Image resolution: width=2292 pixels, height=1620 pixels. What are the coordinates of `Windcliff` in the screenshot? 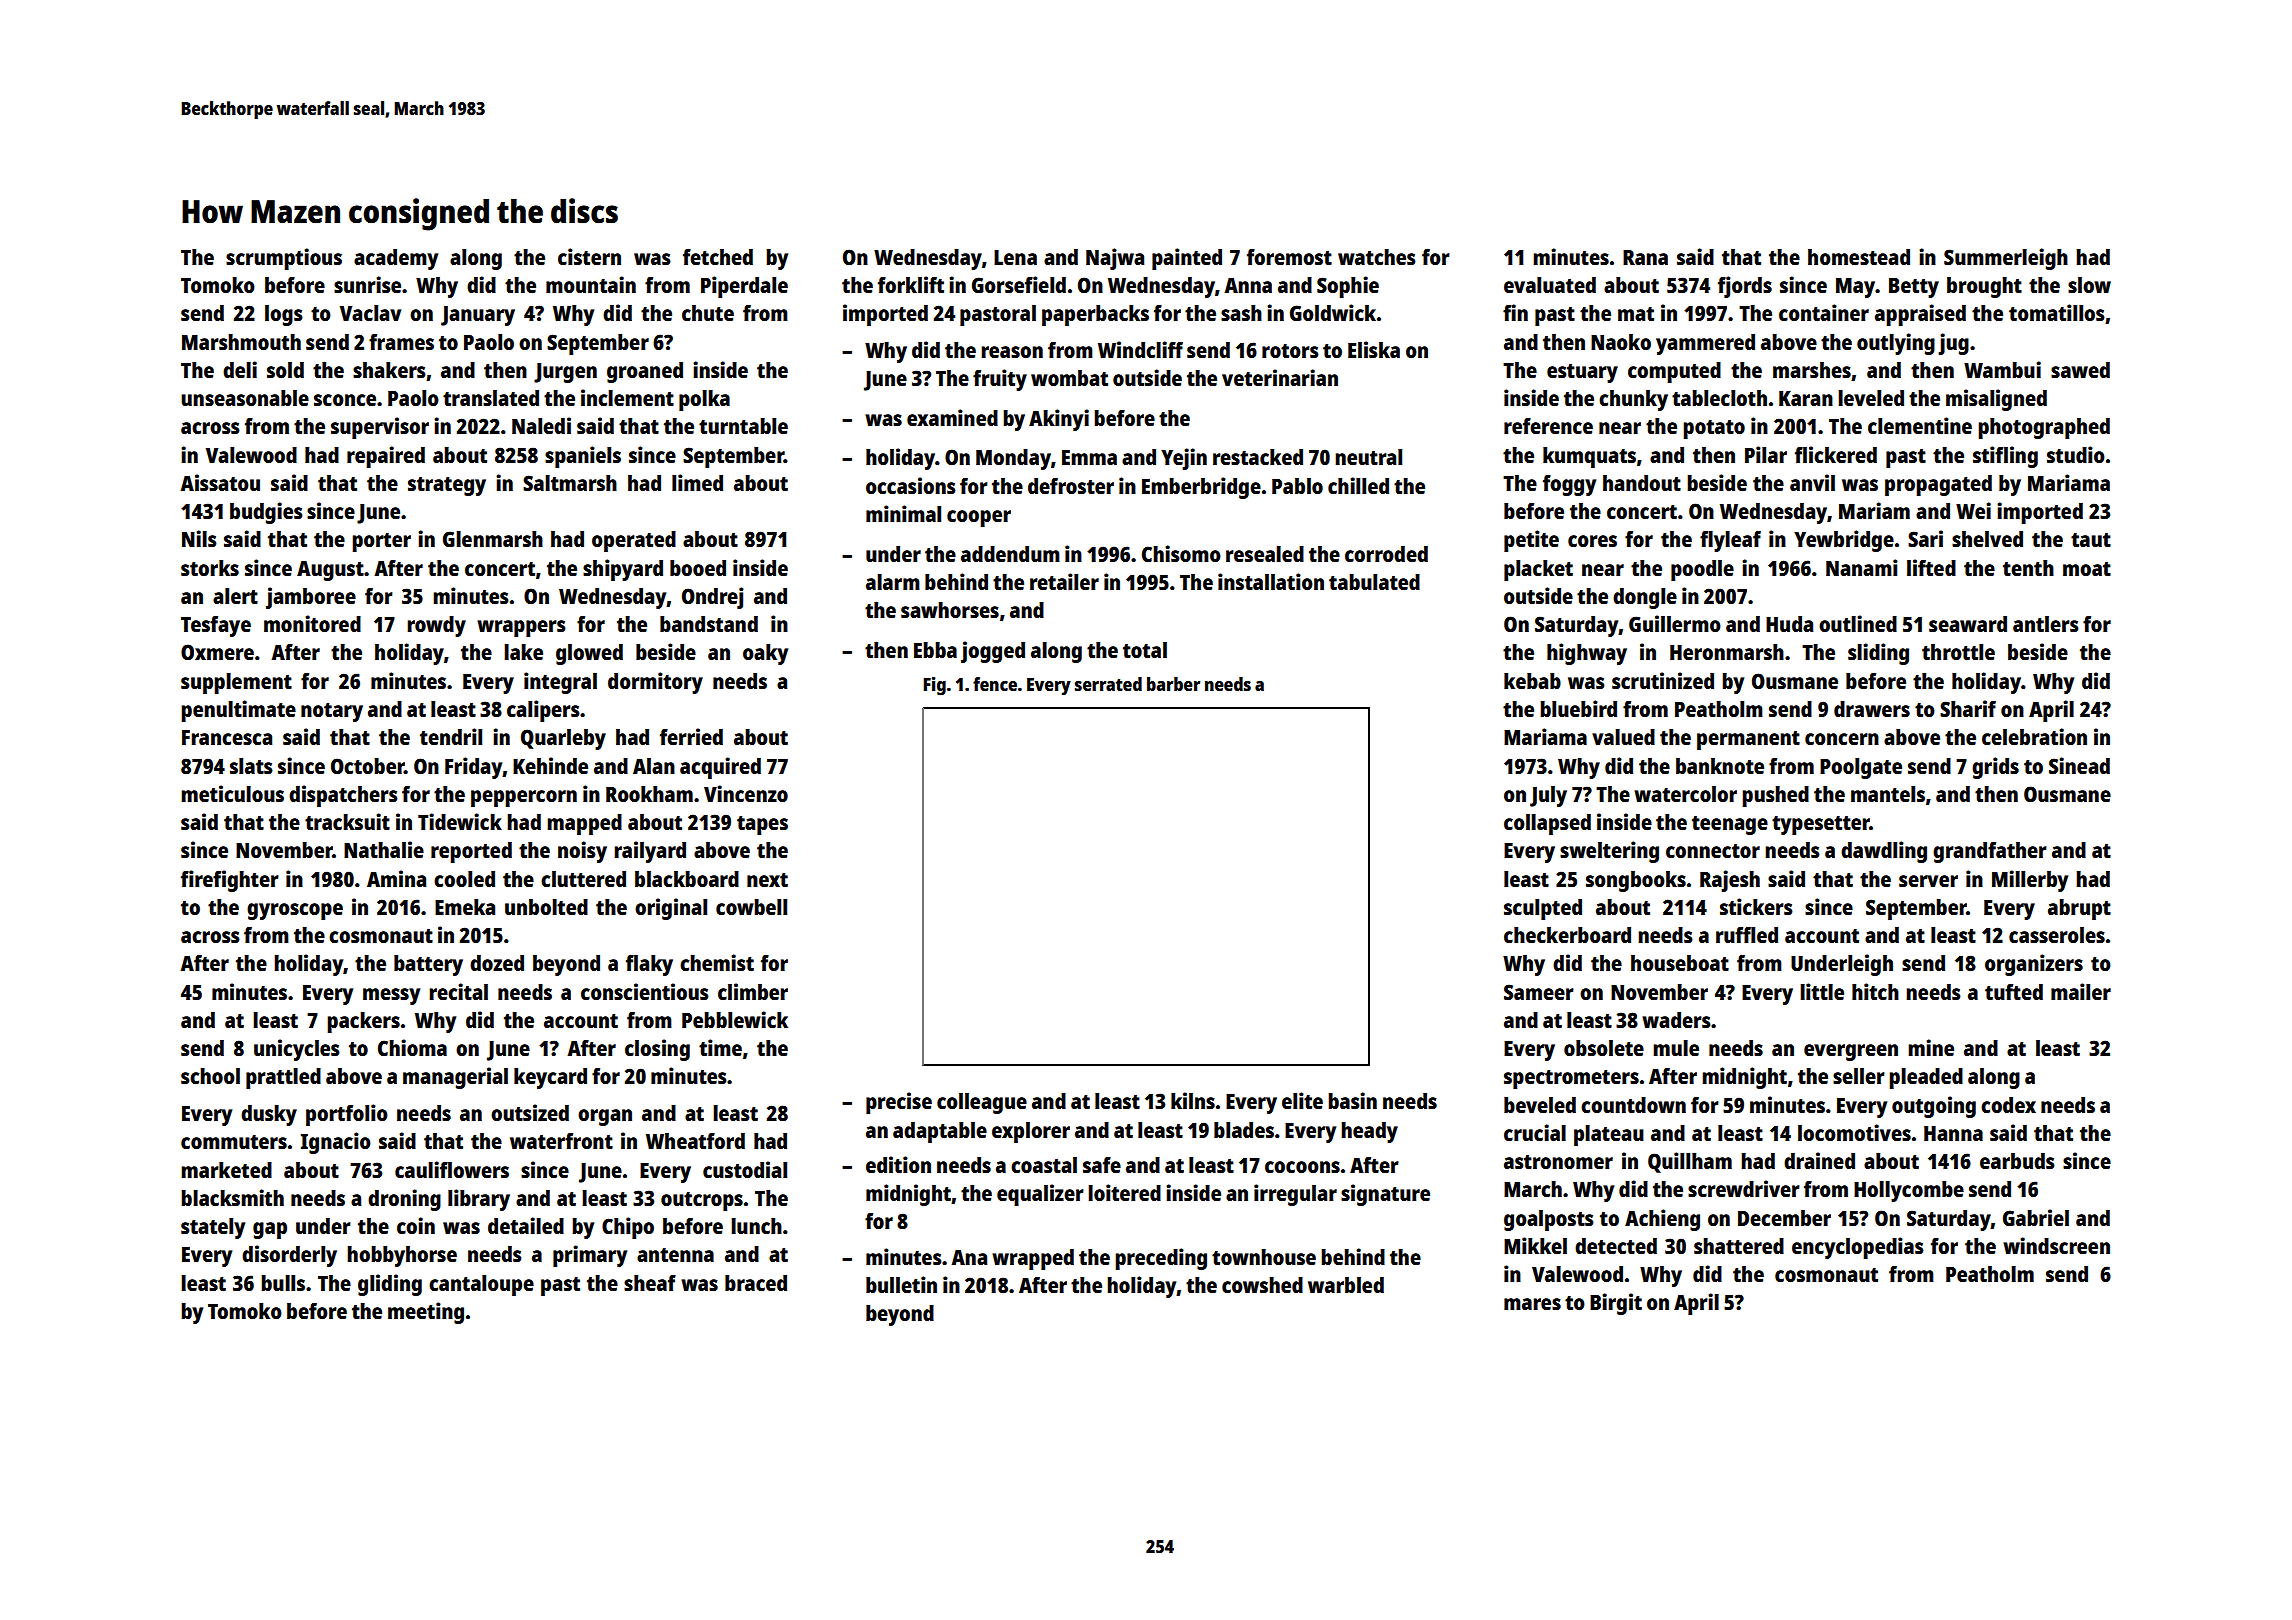 It's located at (1140, 349).
